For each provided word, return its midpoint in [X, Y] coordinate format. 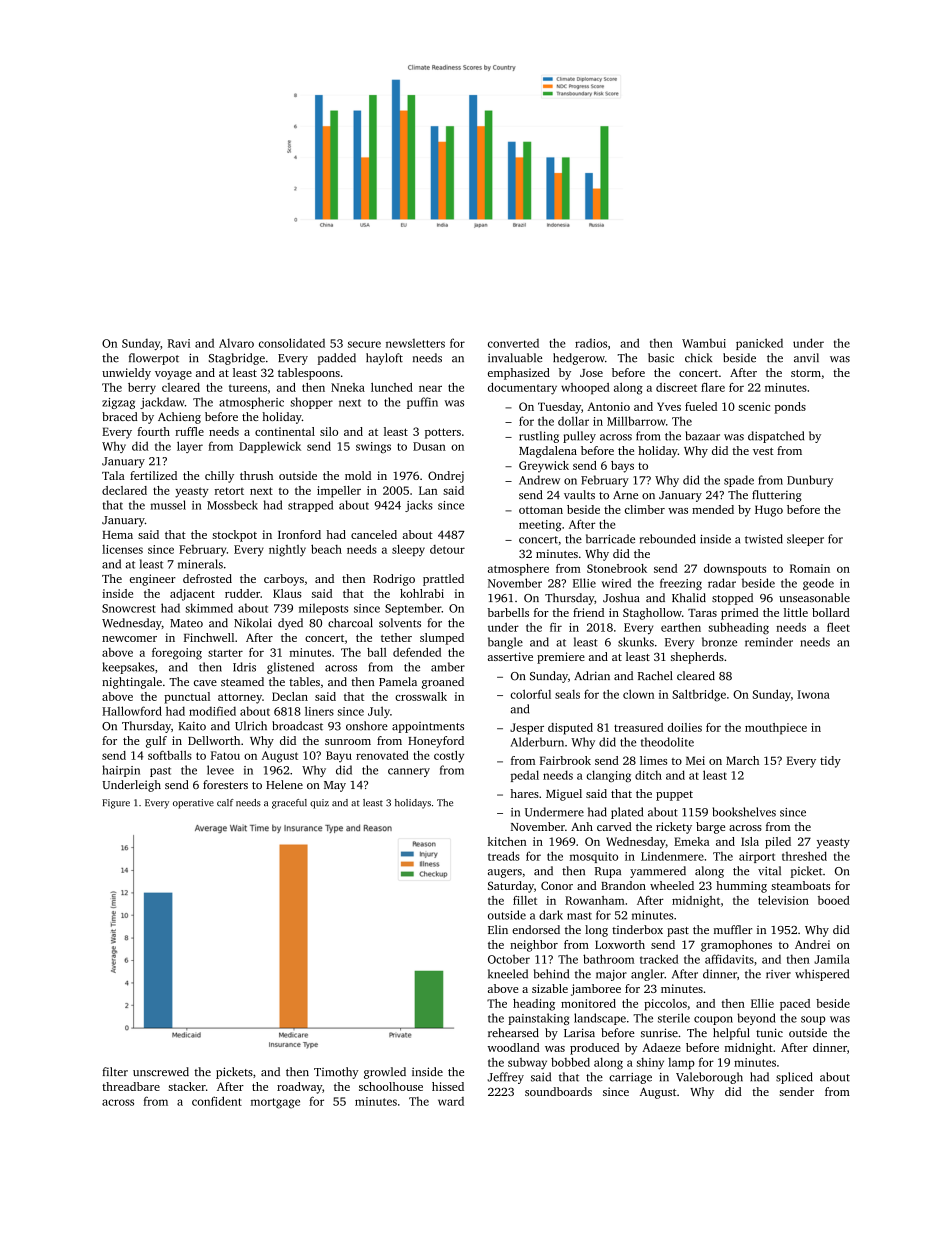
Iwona [813, 694]
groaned [443, 683]
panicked [759, 344]
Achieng [179, 418]
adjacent [192, 595]
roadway [299, 1088]
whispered [822, 975]
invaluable [515, 358]
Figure [116, 804]
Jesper [527, 729]
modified [212, 711]
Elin [498, 929]
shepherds [697, 658]
